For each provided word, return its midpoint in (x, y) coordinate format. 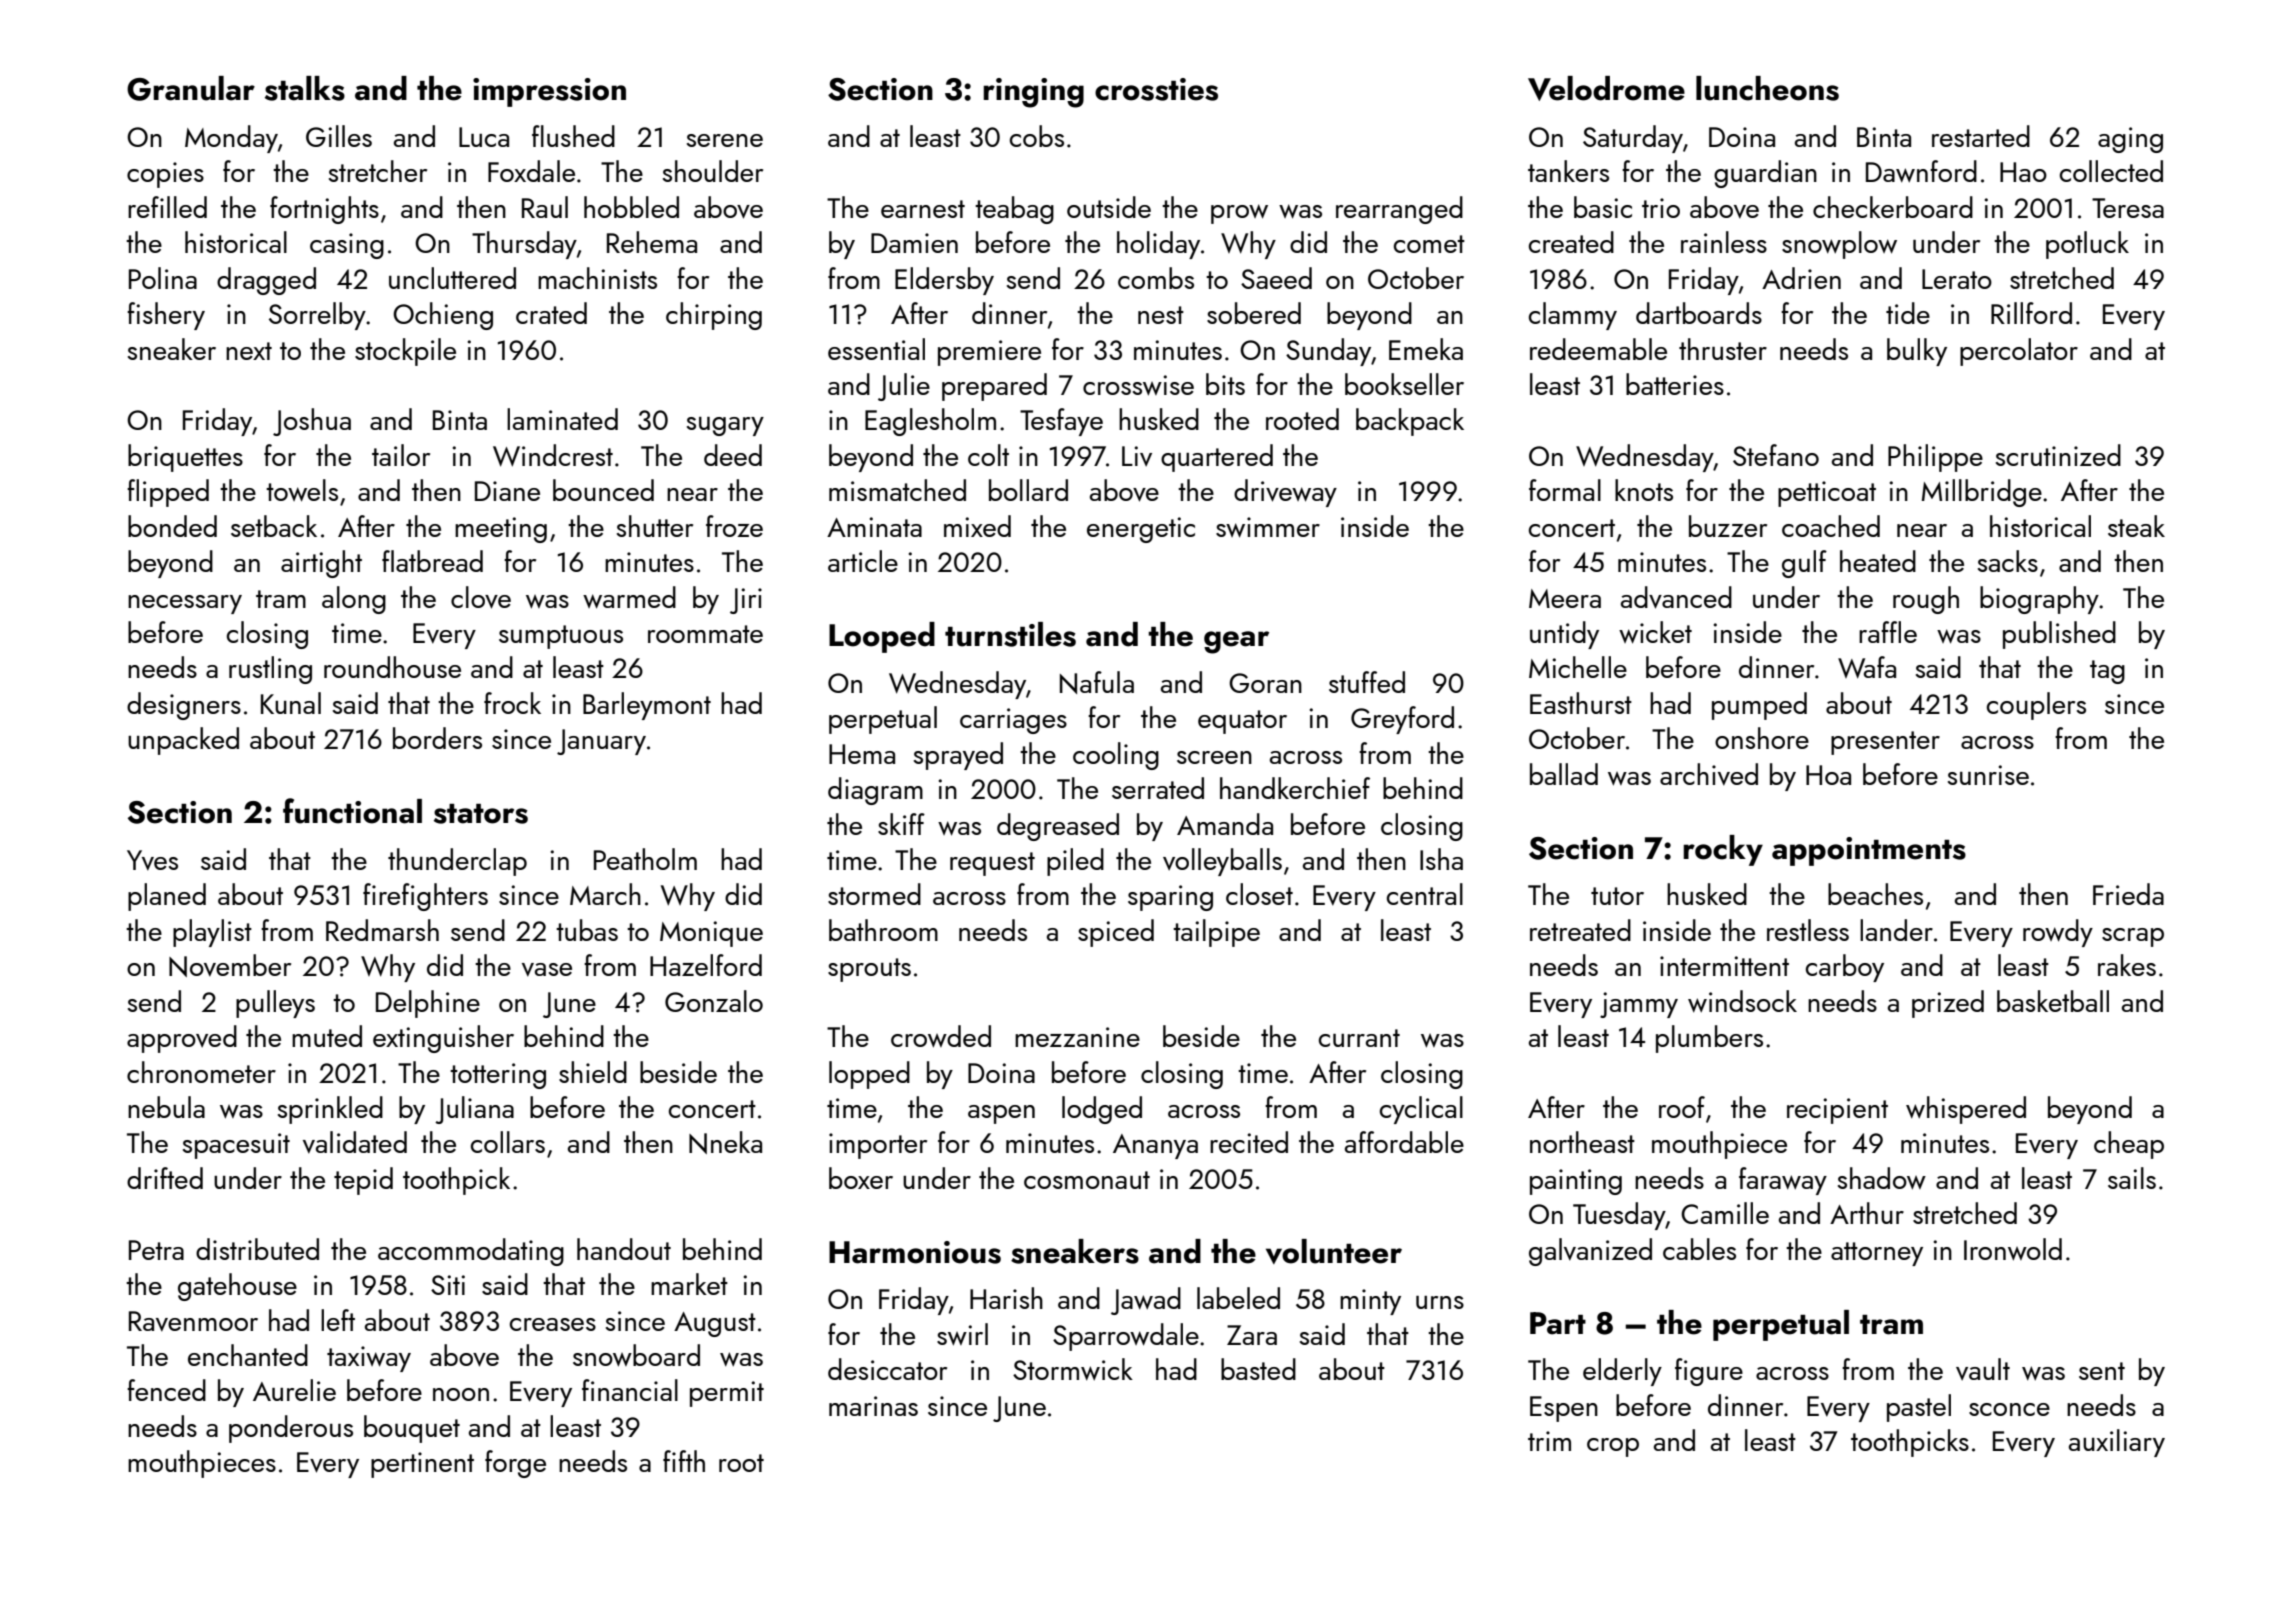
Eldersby (944, 281)
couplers (2036, 706)
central (1425, 894)
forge (515, 1464)
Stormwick (1073, 1369)
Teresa (2128, 208)
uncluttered (452, 278)
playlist (212, 933)
